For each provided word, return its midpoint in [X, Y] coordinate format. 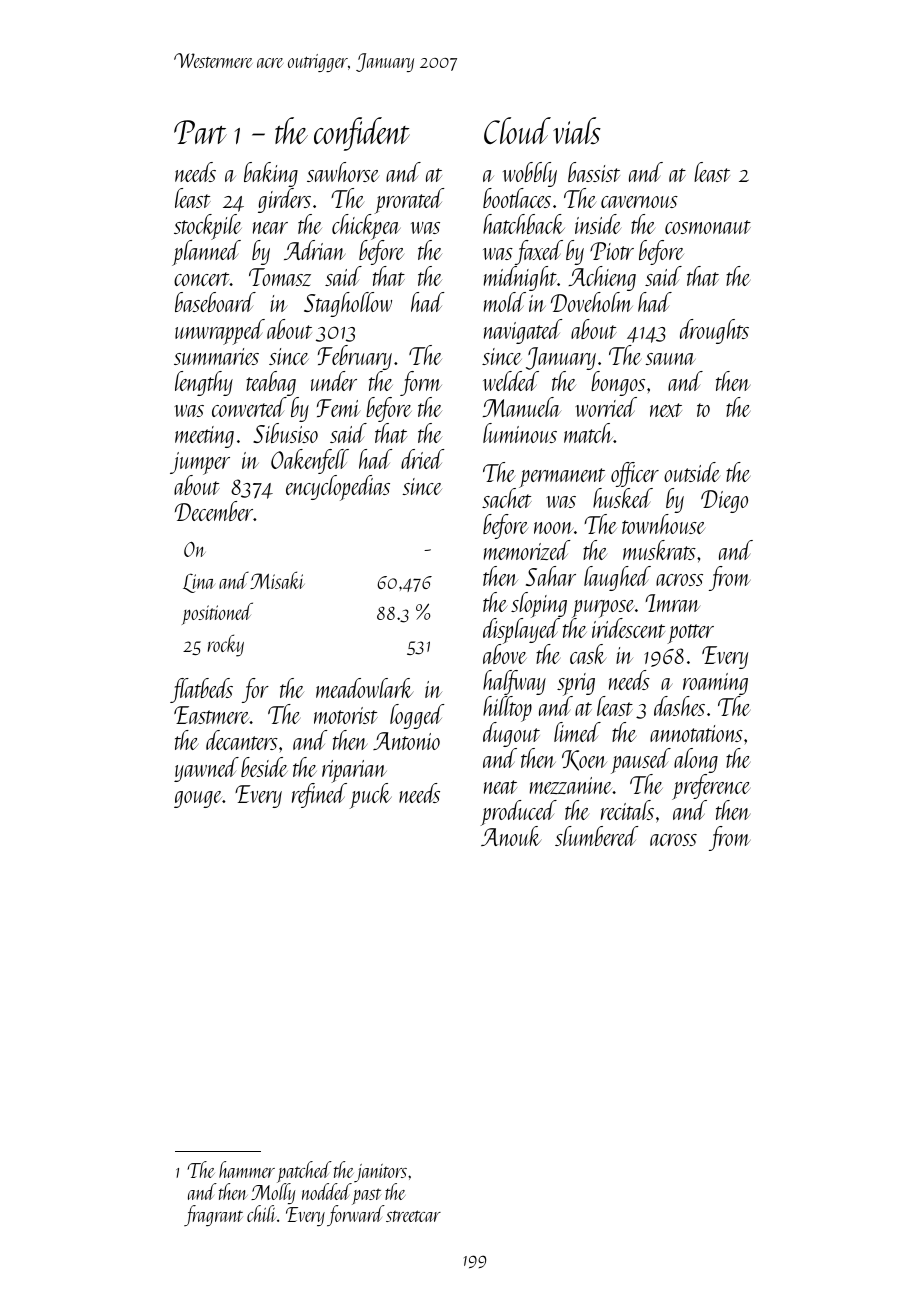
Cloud [517, 130]
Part [200, 132]
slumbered [596, 836]
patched [304, 1172]
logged [417, 716]
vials [577, 130]
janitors [380, 1173]
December [214, 511]
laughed [617, 578]
